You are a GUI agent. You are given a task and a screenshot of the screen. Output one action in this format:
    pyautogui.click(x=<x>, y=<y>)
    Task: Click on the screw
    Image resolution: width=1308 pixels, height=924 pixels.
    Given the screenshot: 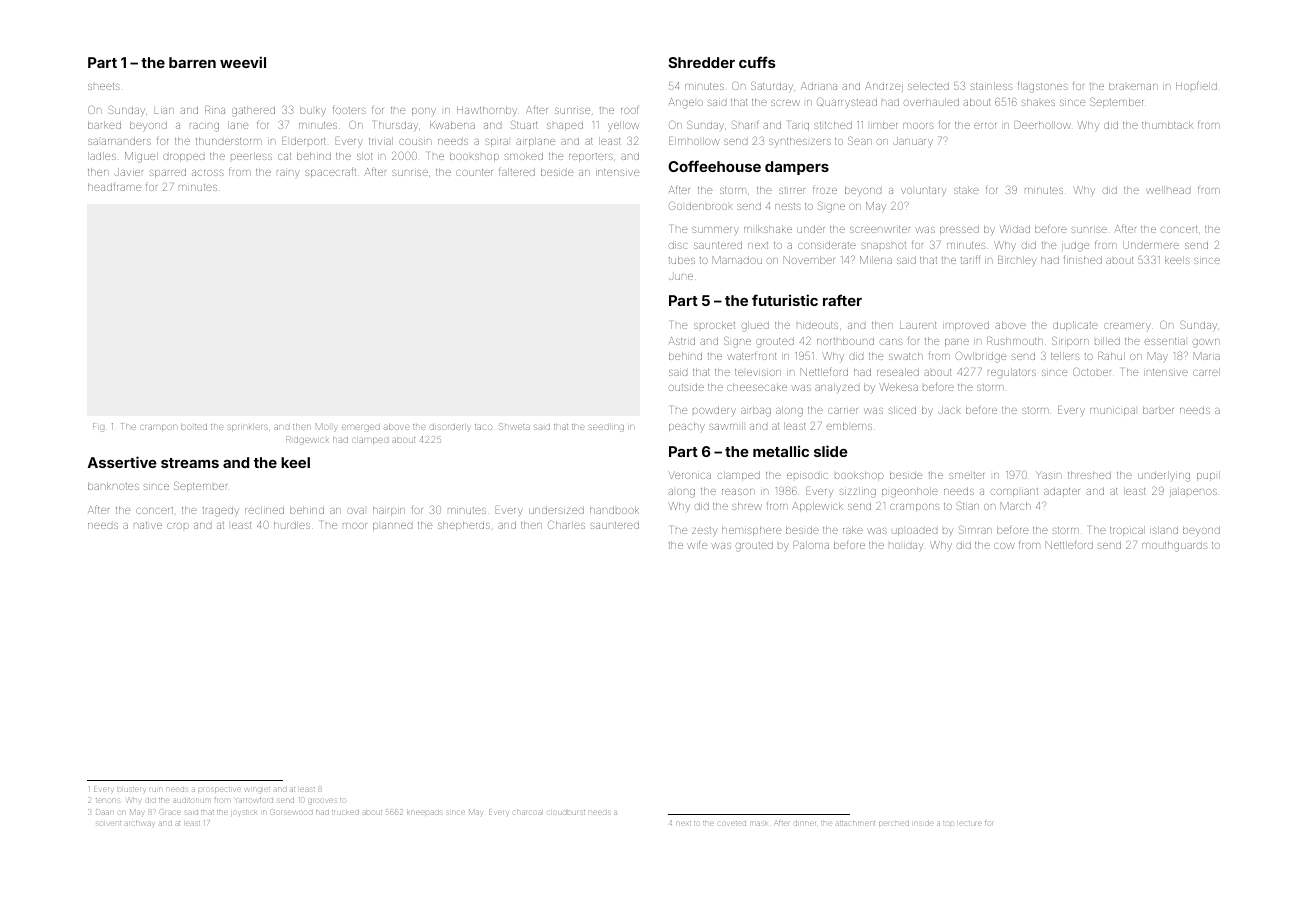 What is the action you would take?
    pyautogui.click(x=785, y=103)
